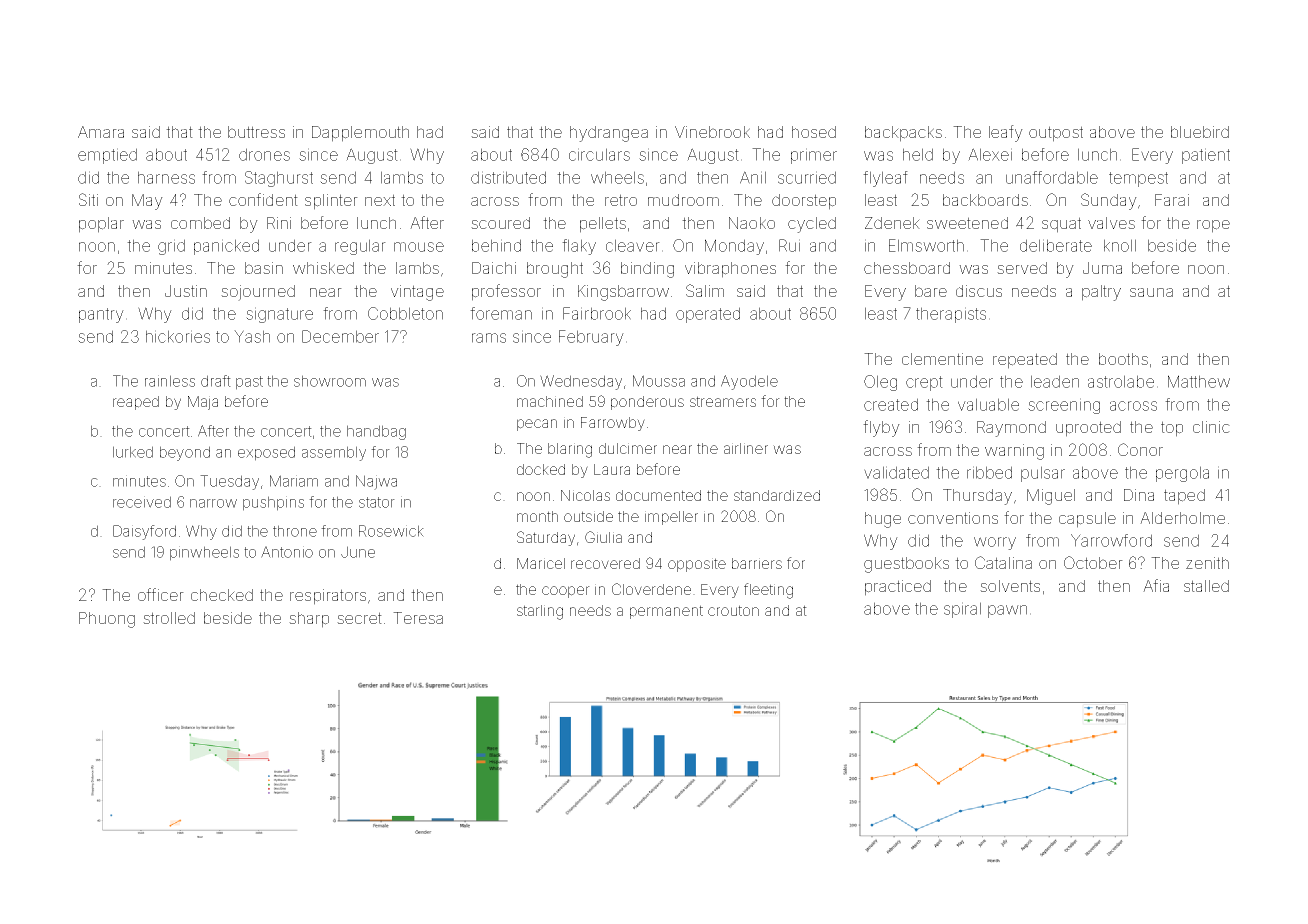  What do you see at coordinates (294, 481) in the screenshot?
I see `Mariam` at bounding box center [294, 481].
